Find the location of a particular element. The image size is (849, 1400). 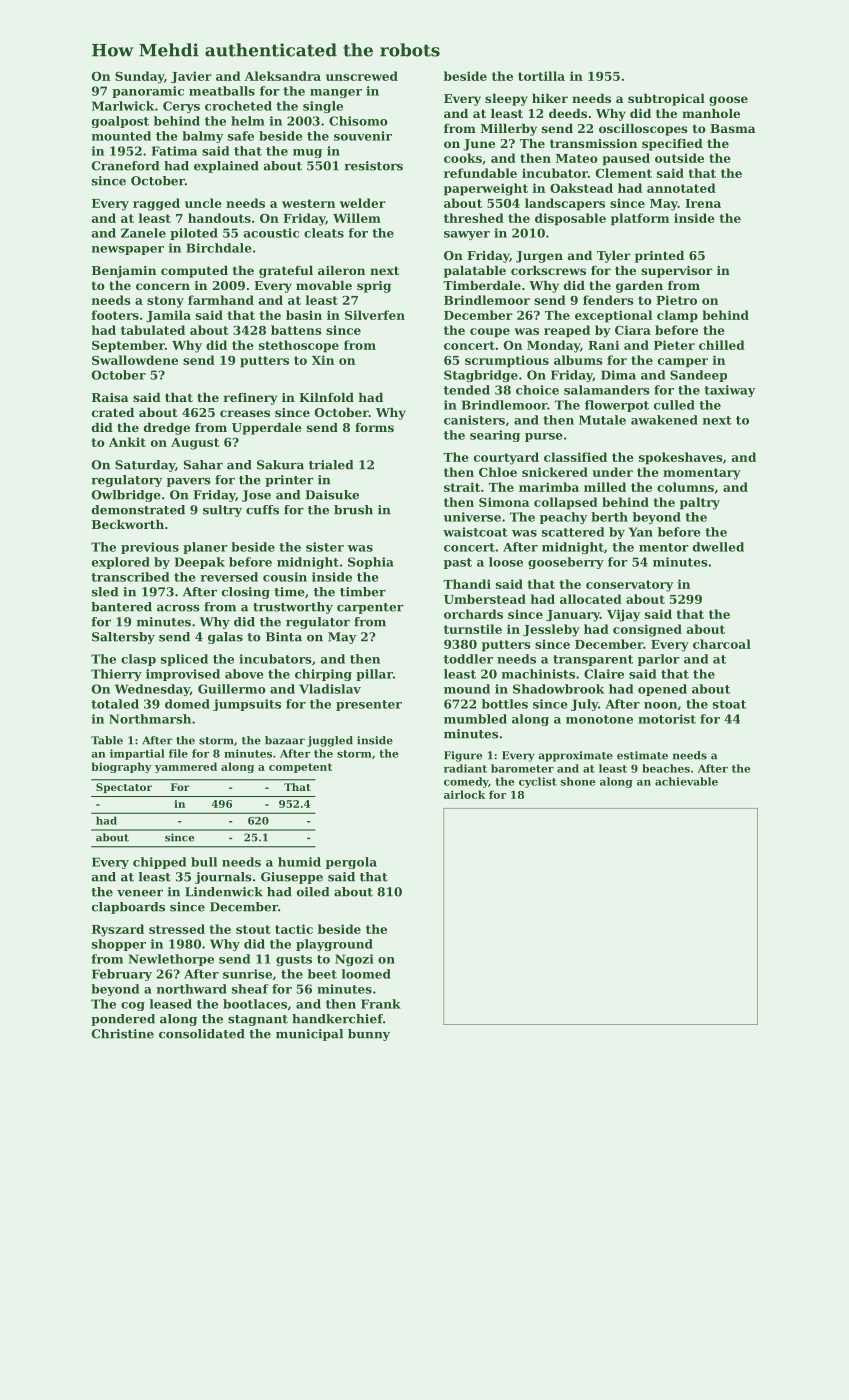

time is located at coordinates (289, 592).
